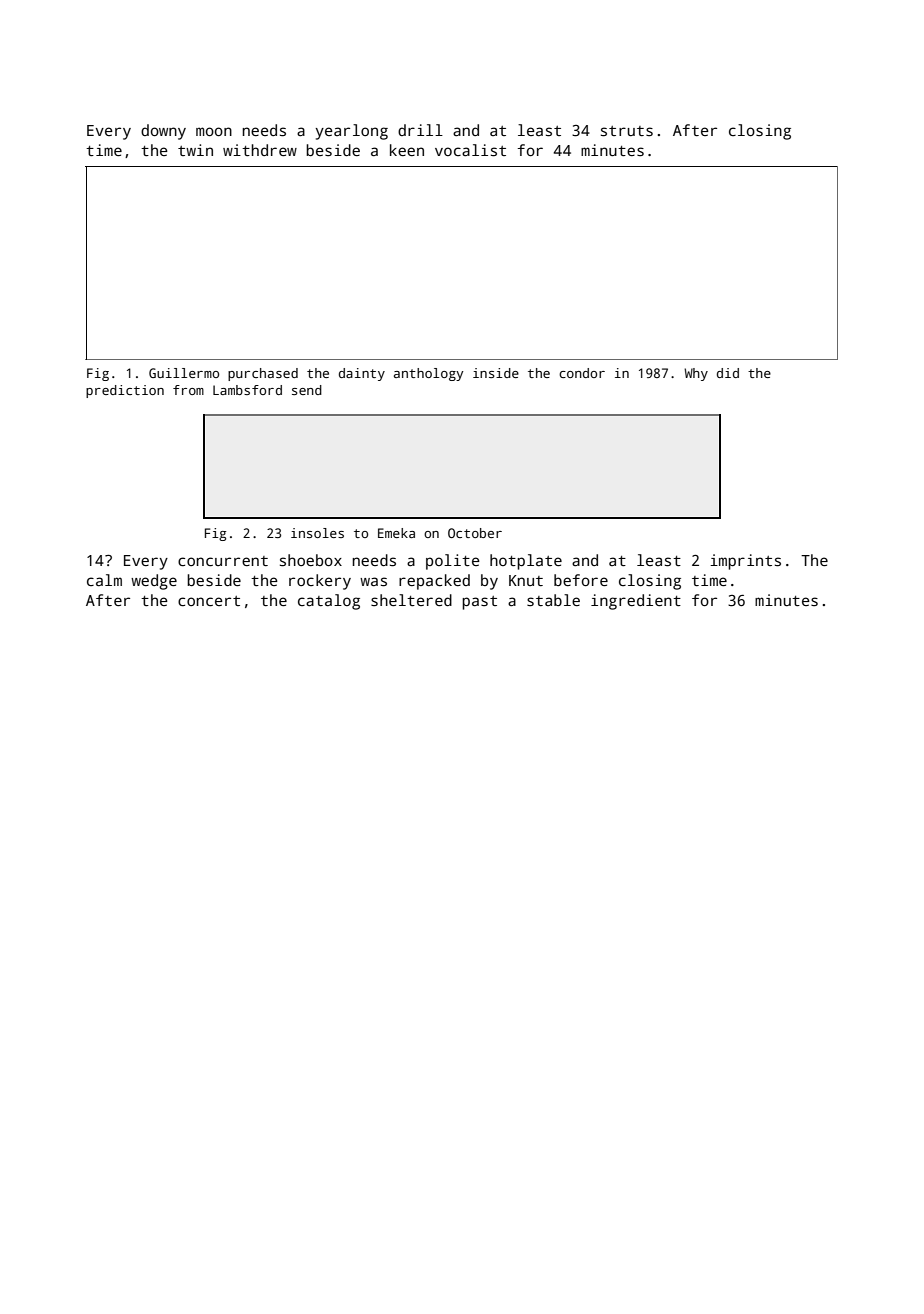 This screenshot has width=924, height=1314. I want to click on imprints, so click(745, 562).
